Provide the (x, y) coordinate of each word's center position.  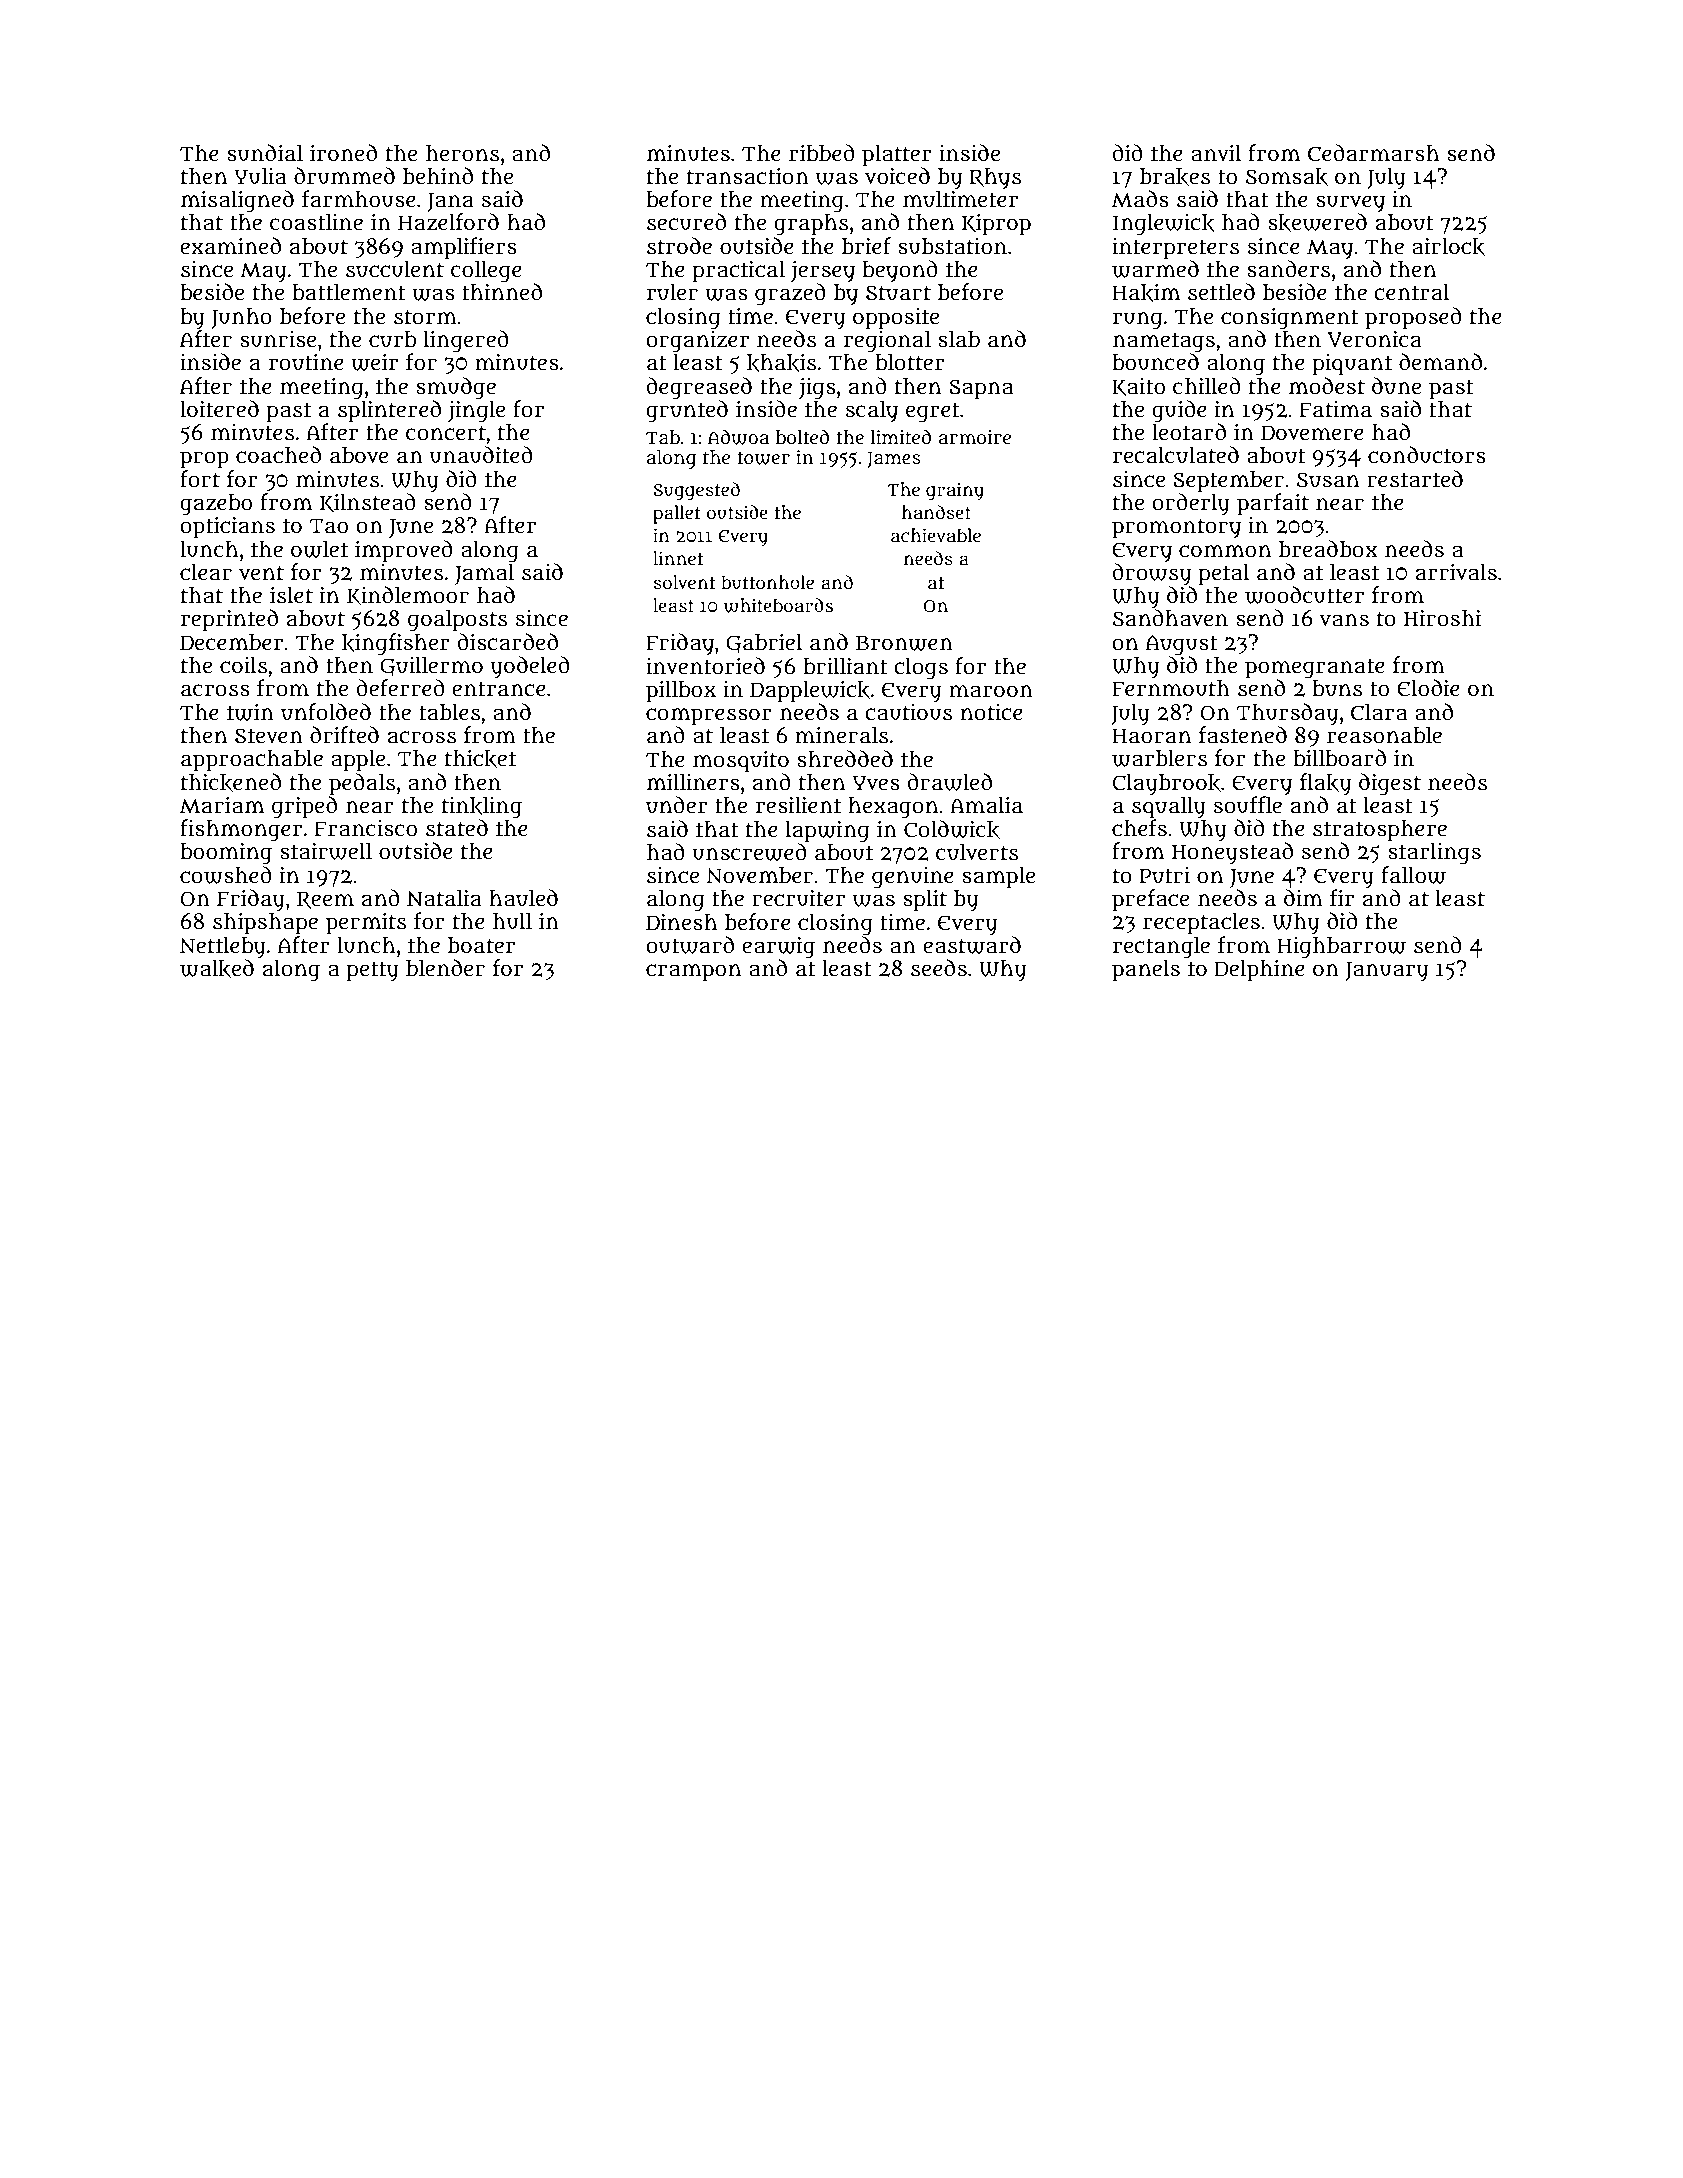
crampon (693, 973)
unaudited (481, 455)
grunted (687, 411)
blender (445, 968)
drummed (344, 176)
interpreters (1175, 249)
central (1412, 292)
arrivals (1456, 572)
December (231, 642)
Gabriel (764, 643)
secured (686, 222)
